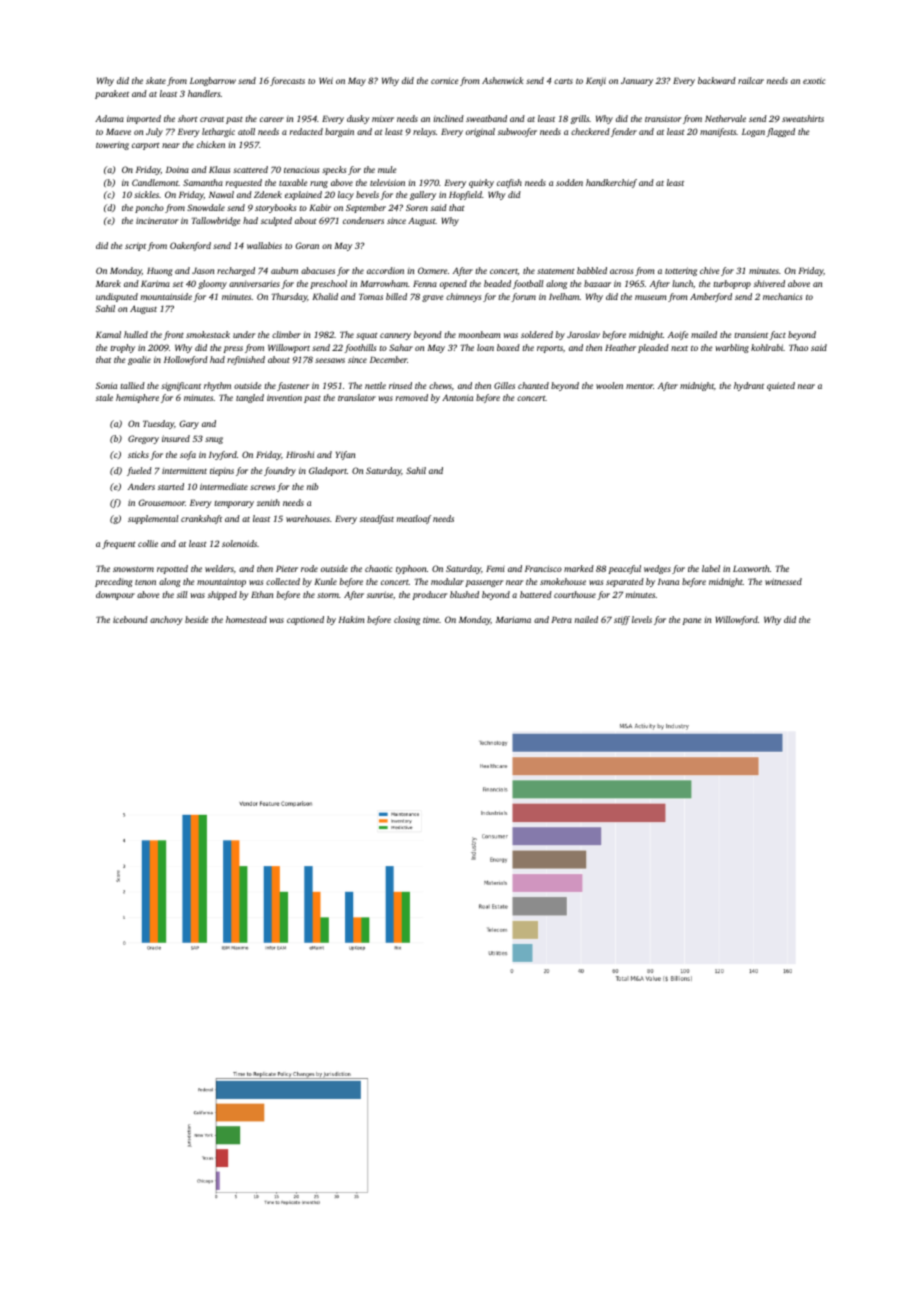 This document has width=924, height=1308. Describe the element at coordinates (592, 270) in the document. I see `babbled` at that location.
